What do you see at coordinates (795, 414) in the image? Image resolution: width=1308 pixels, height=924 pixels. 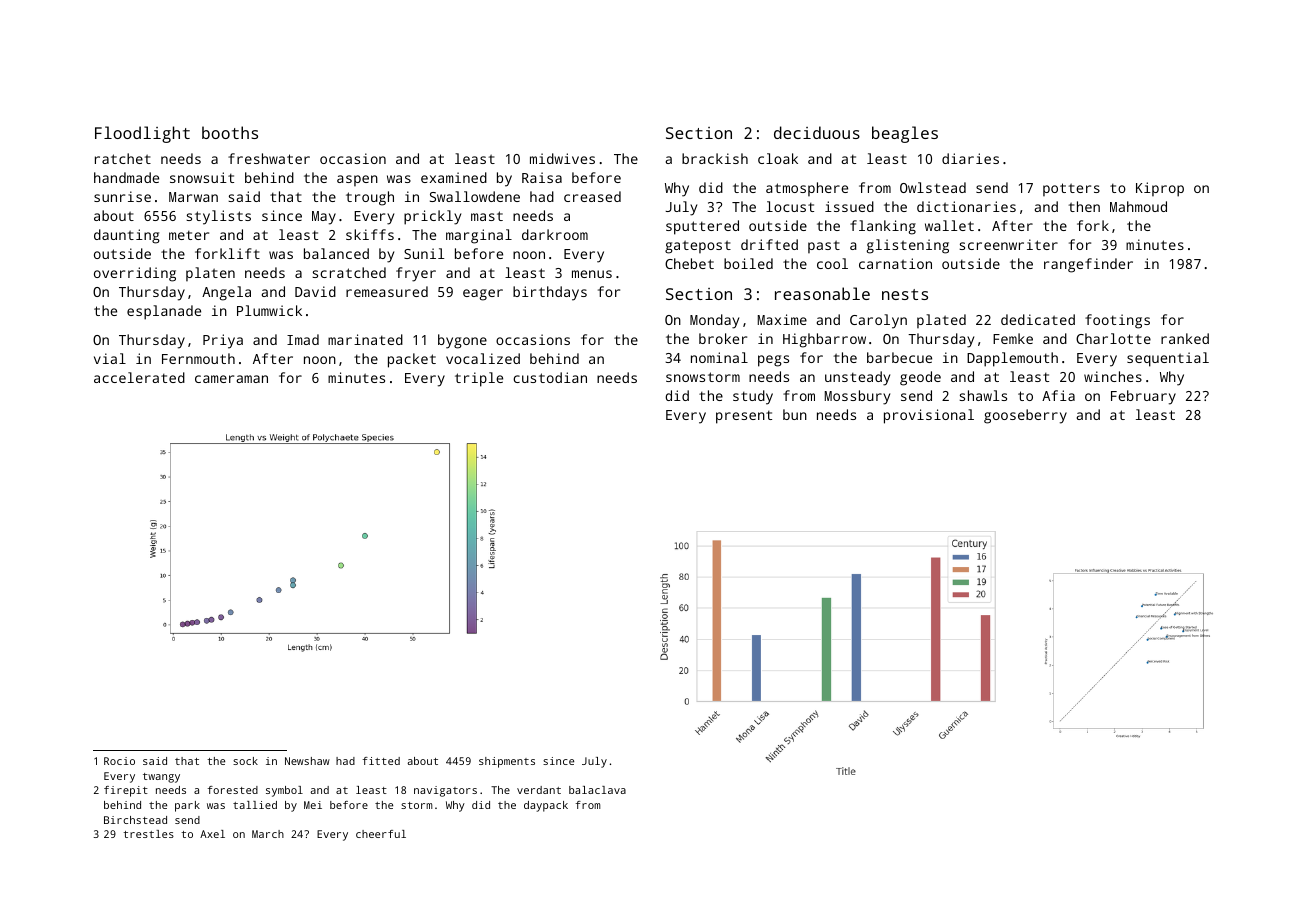 I see `bun` at bounding box center [795, 414].
